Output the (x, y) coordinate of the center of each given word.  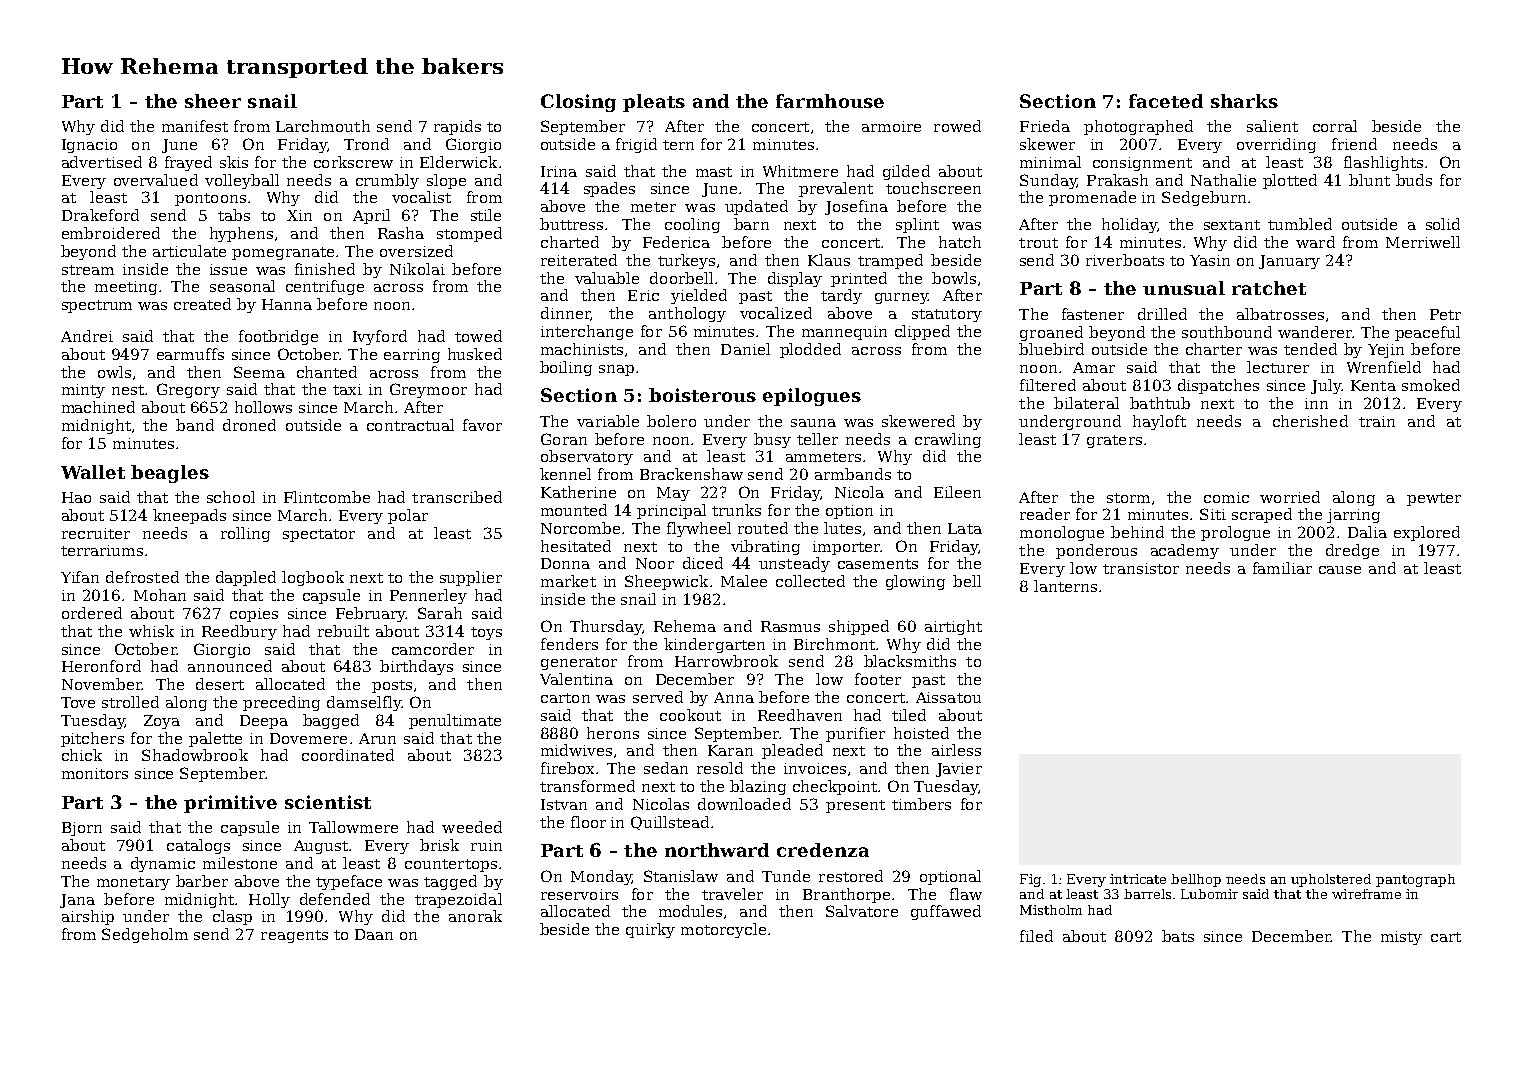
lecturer (1278, 367)
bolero (671, 421)
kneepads (189, 516)
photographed (1138, 127)
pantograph (1415, 880)
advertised (102, 162)
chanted (327, 372)
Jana (77, 901)
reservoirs (579, 894)
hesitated (576, 546)
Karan (730, 750)
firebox (567, 768)
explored (1427, 533)
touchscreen (933, 188)
